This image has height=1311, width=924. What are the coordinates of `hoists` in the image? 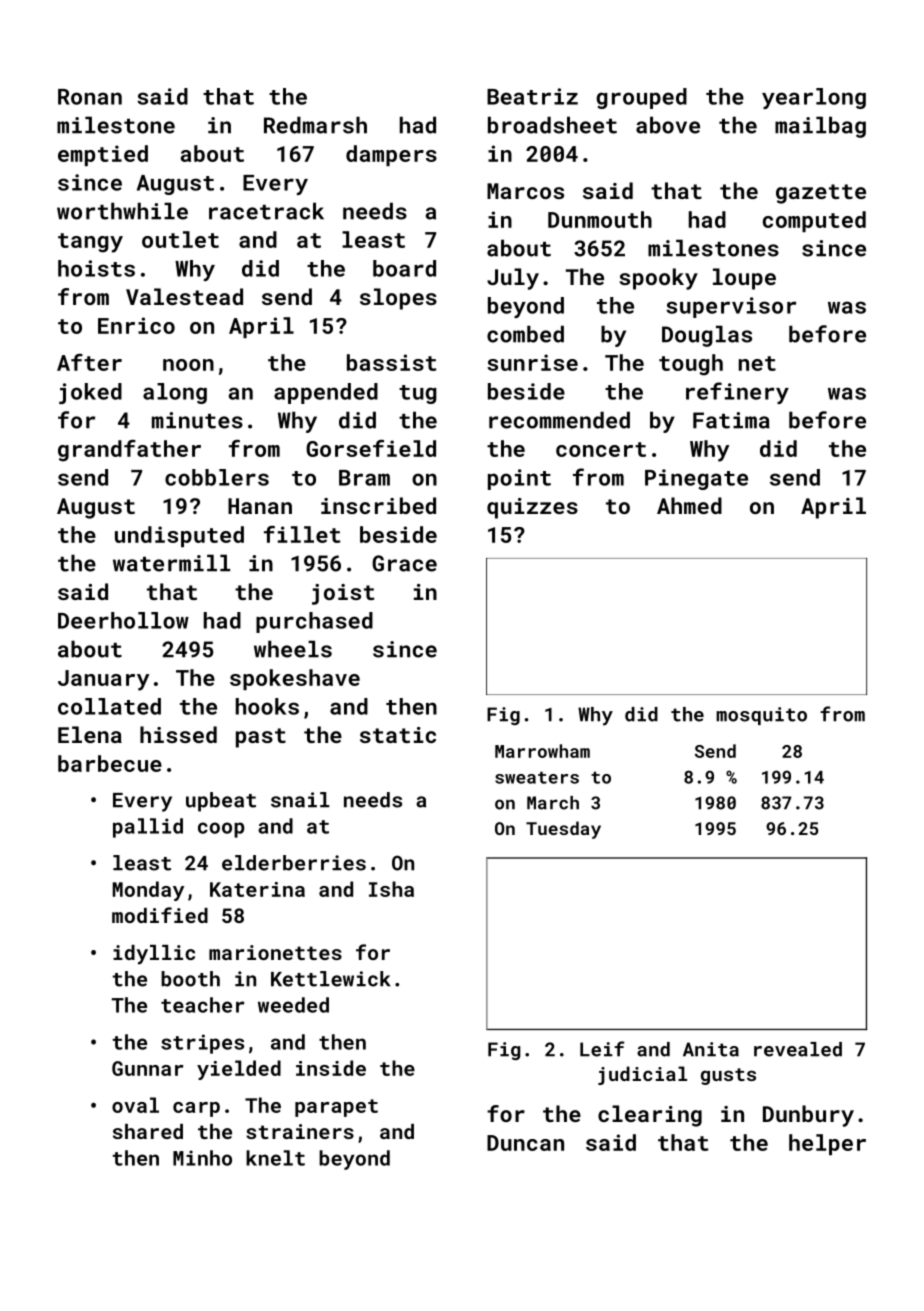 It's located at (96, 268).
